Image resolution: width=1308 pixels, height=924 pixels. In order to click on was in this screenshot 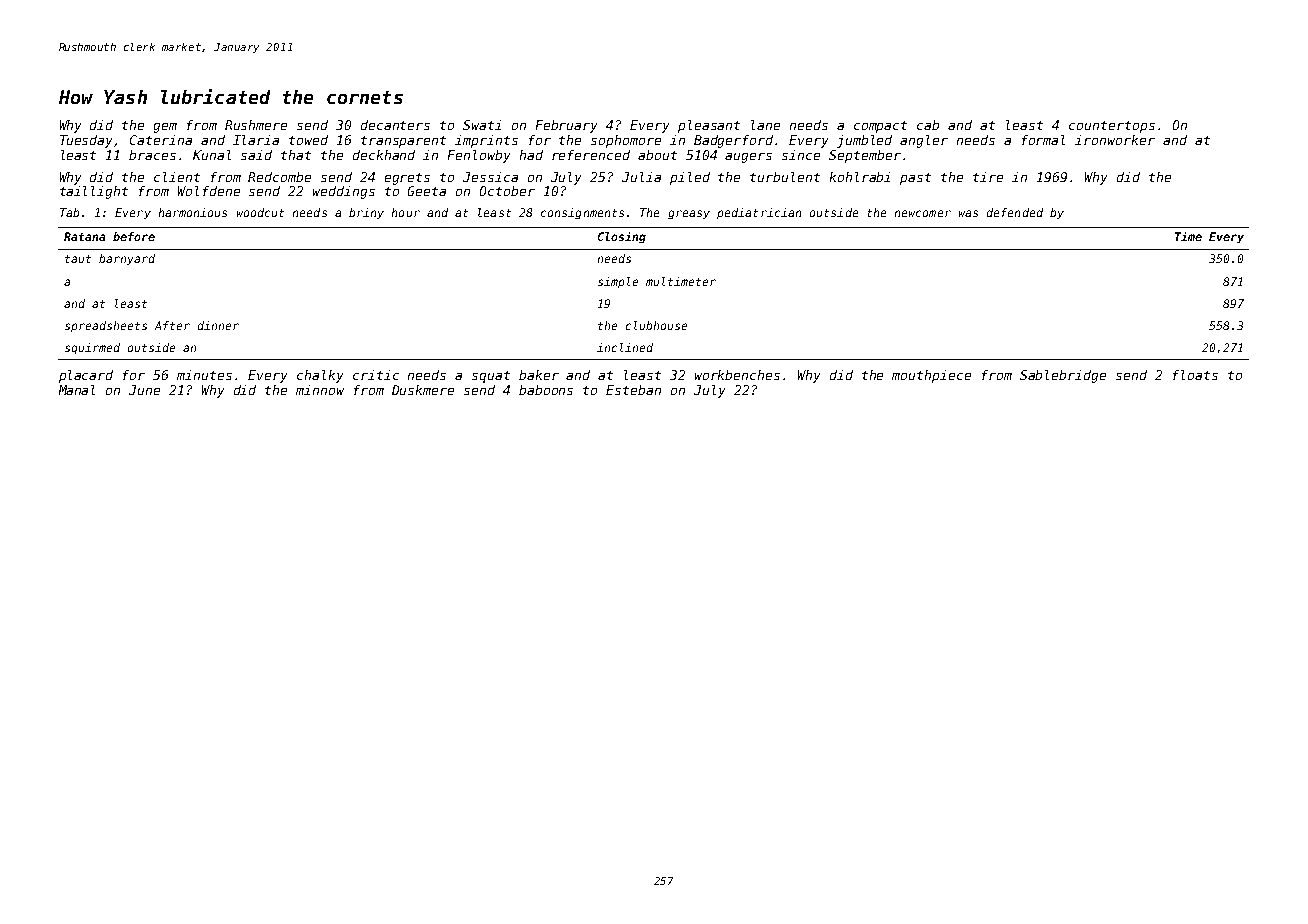, I will do `click(968, 213)`.
